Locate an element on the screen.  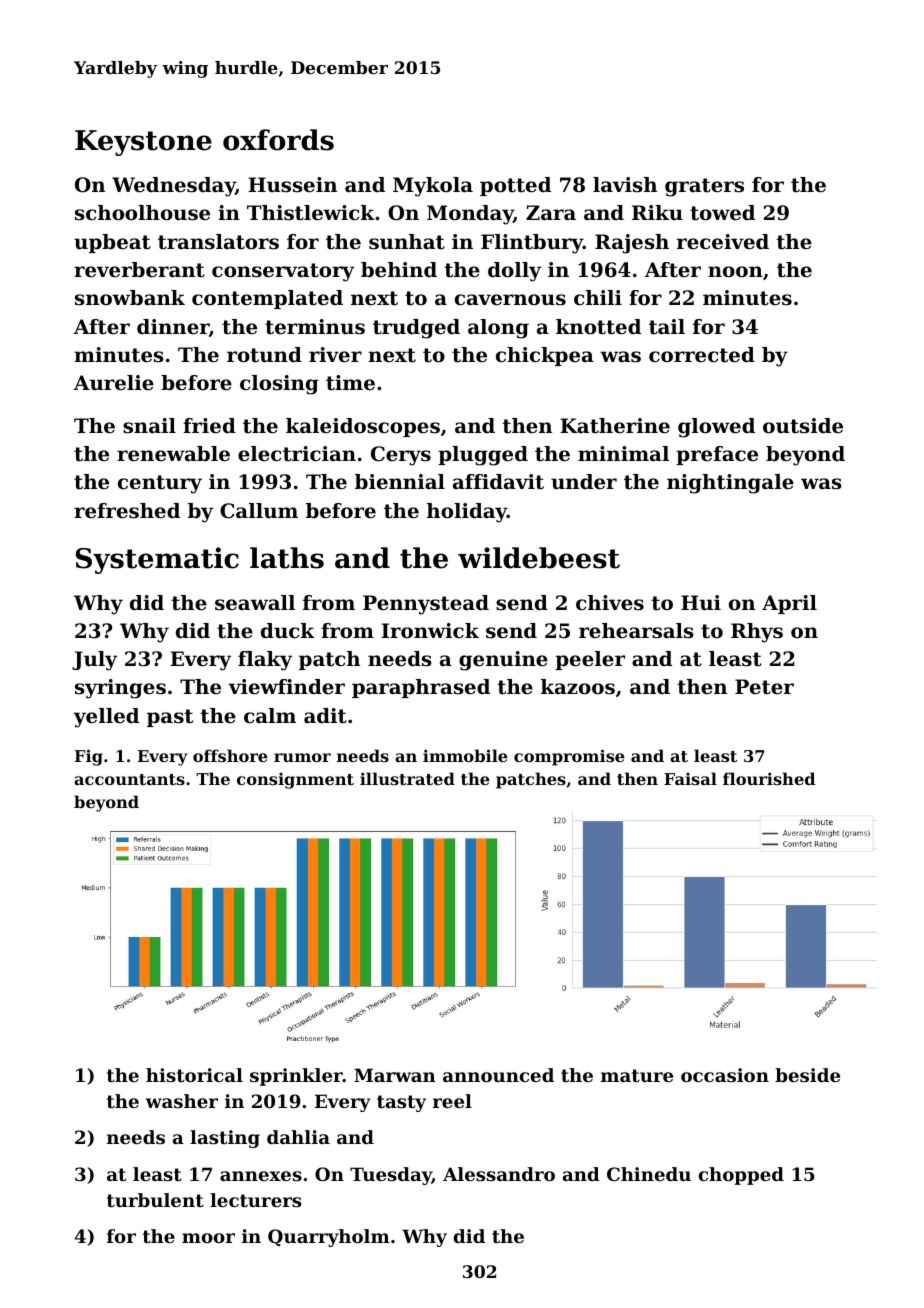
accountants is located at coordinates (129, 779).
